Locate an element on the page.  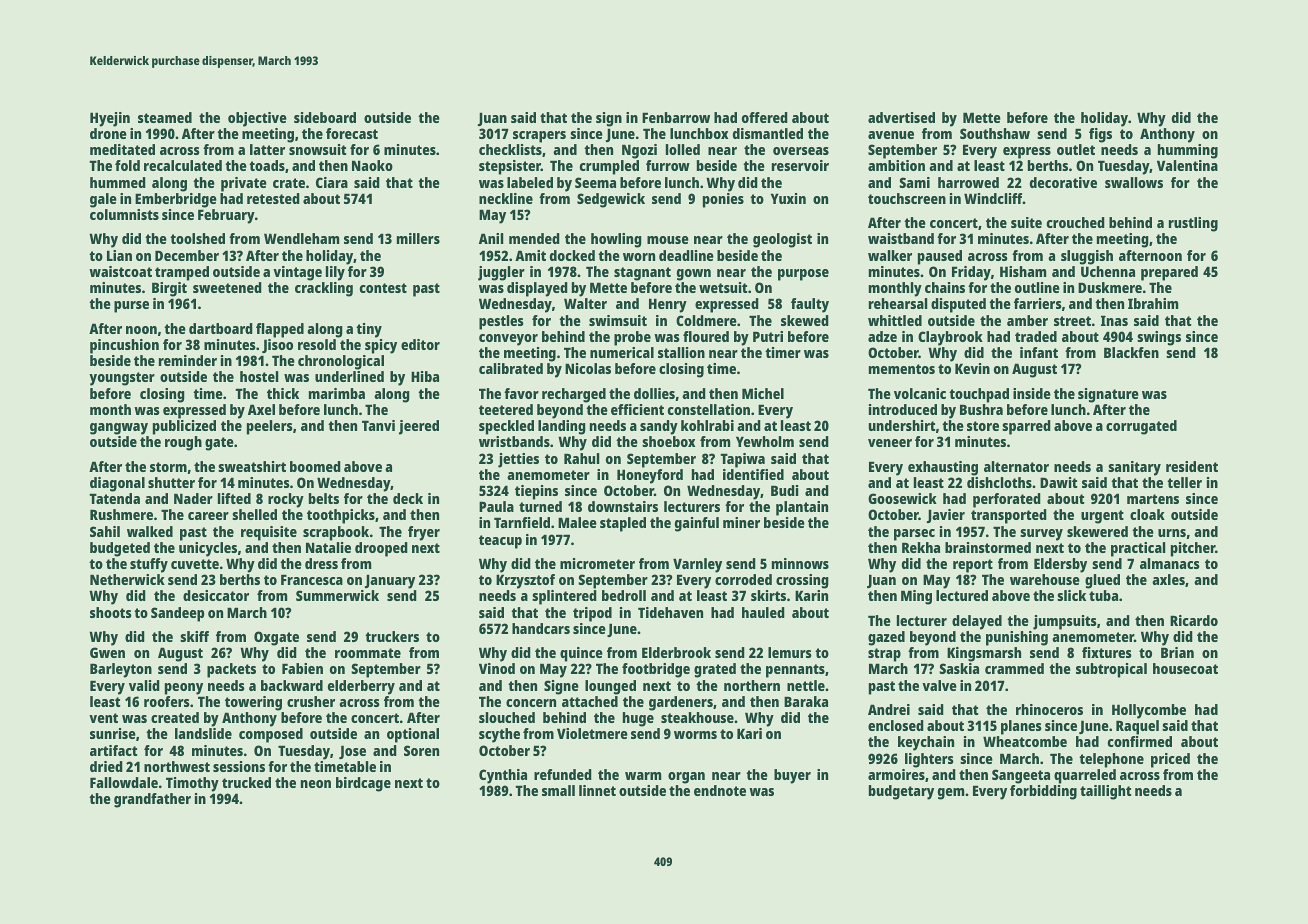
Elderbrook is located at coordinates (676, 652).
